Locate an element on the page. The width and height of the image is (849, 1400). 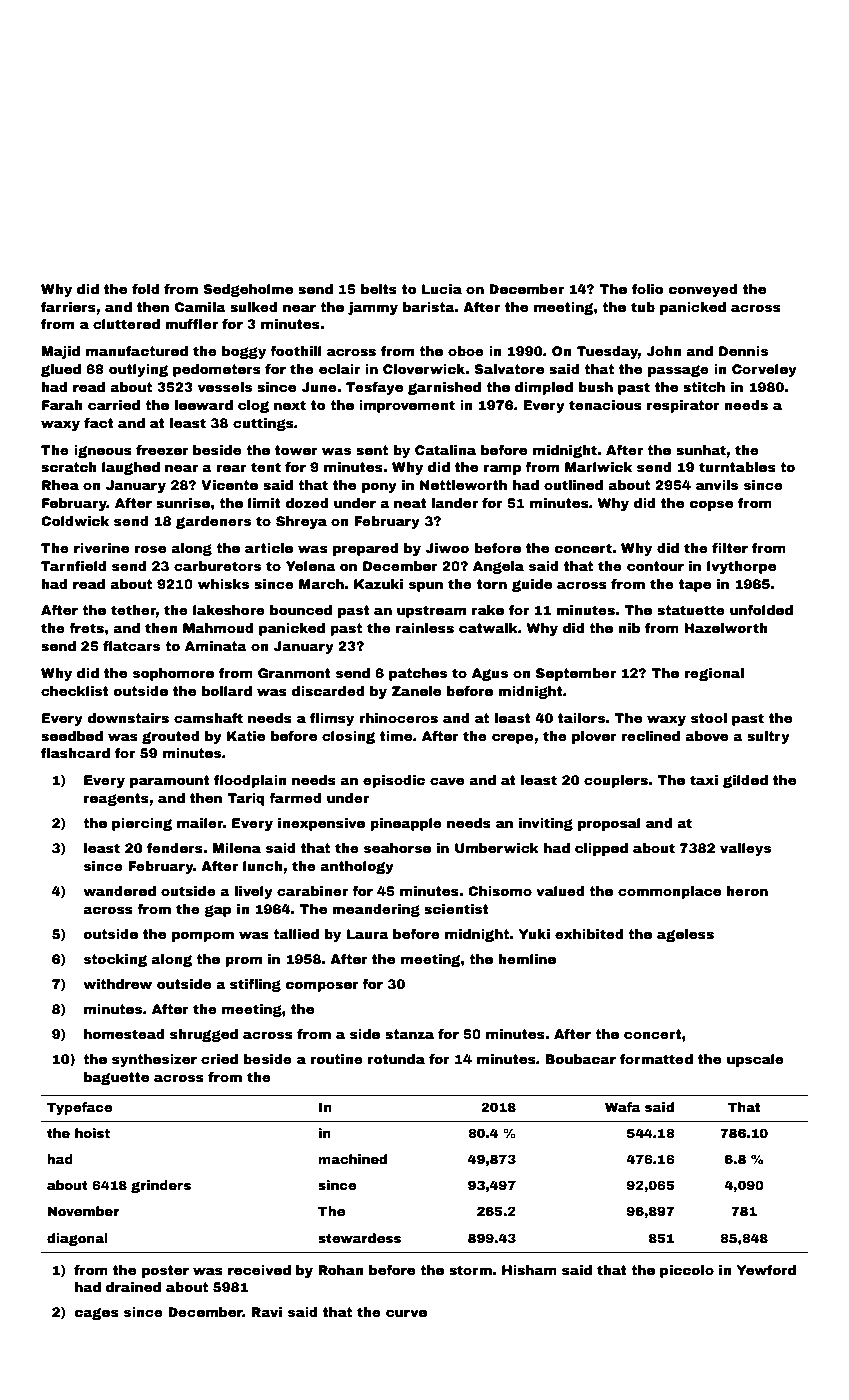
glued is located at coordinates (61, 370).
